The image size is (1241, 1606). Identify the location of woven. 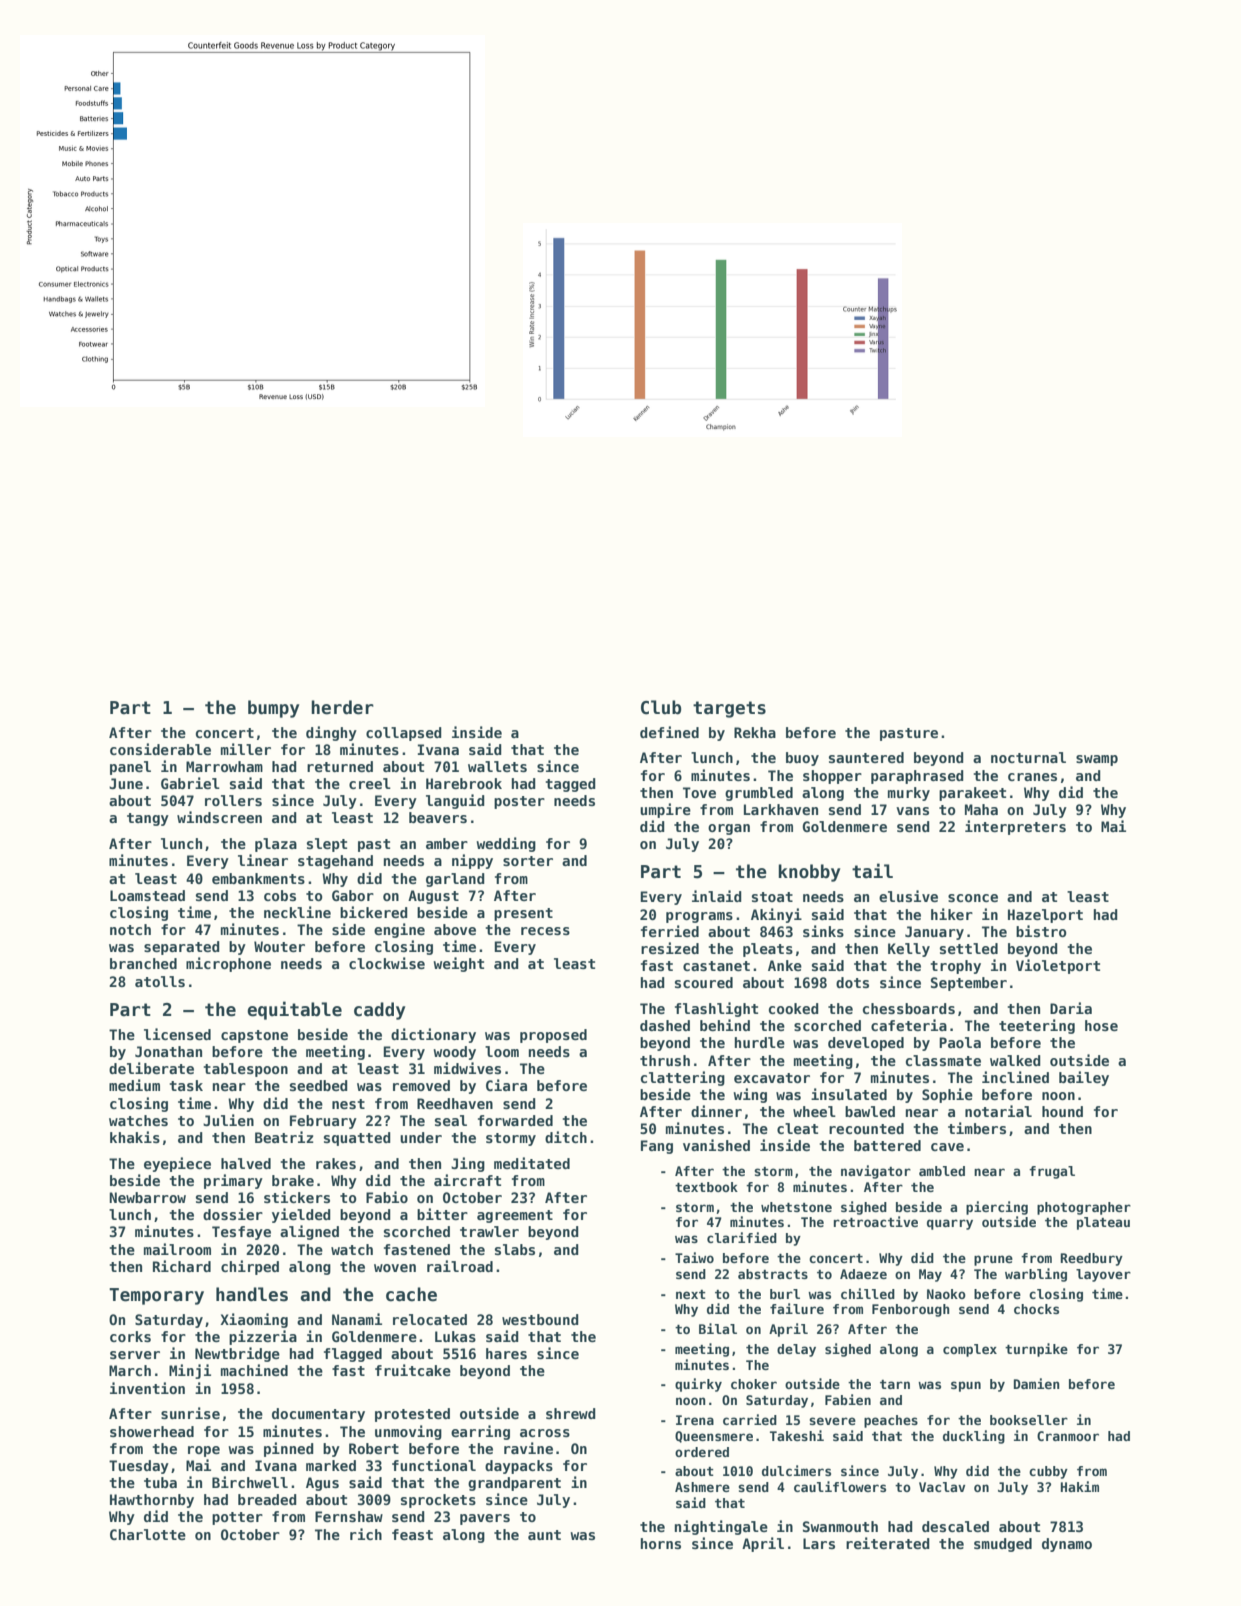
(395, 1268).
